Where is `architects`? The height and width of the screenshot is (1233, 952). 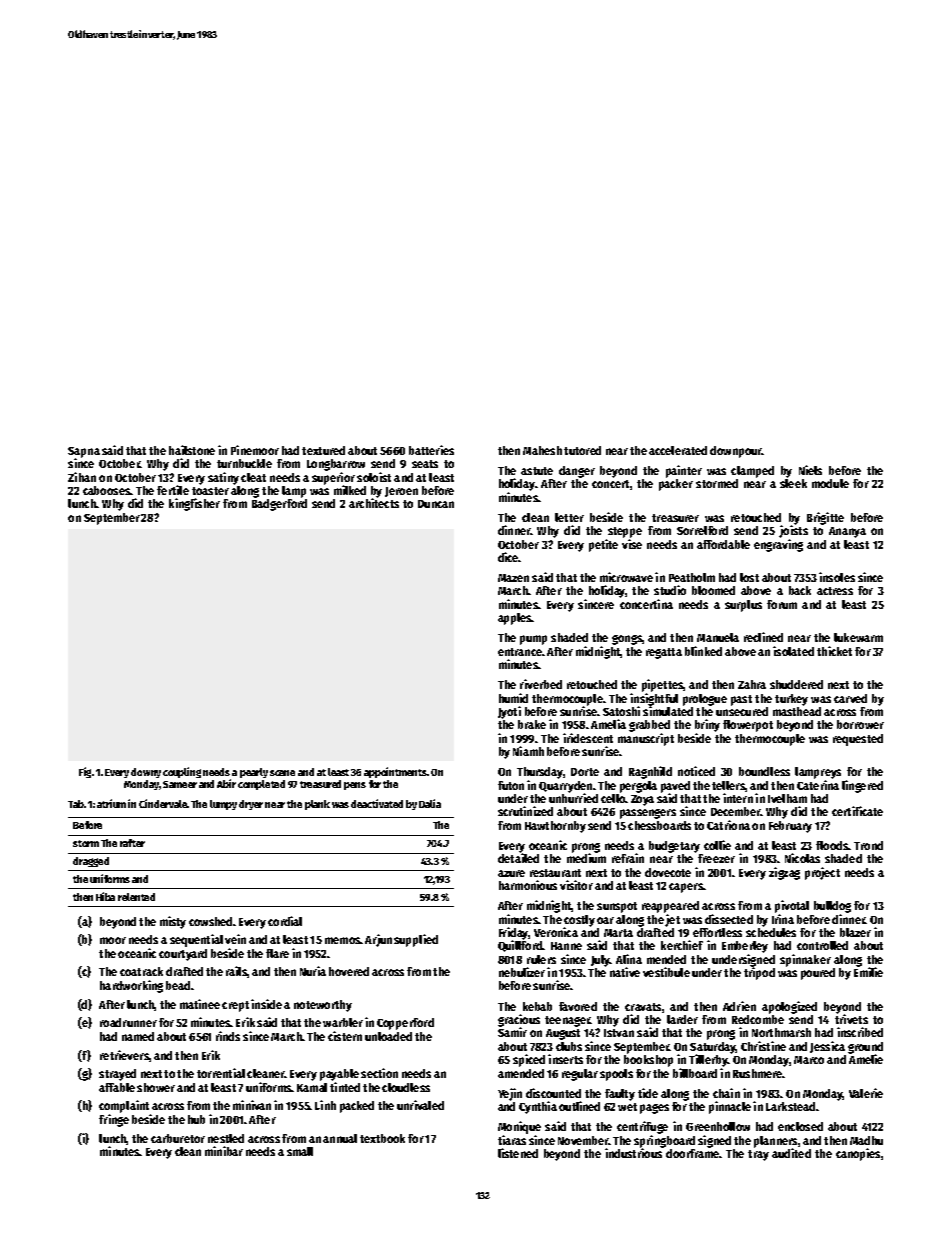
architects is located at coordinates (374, 503).
